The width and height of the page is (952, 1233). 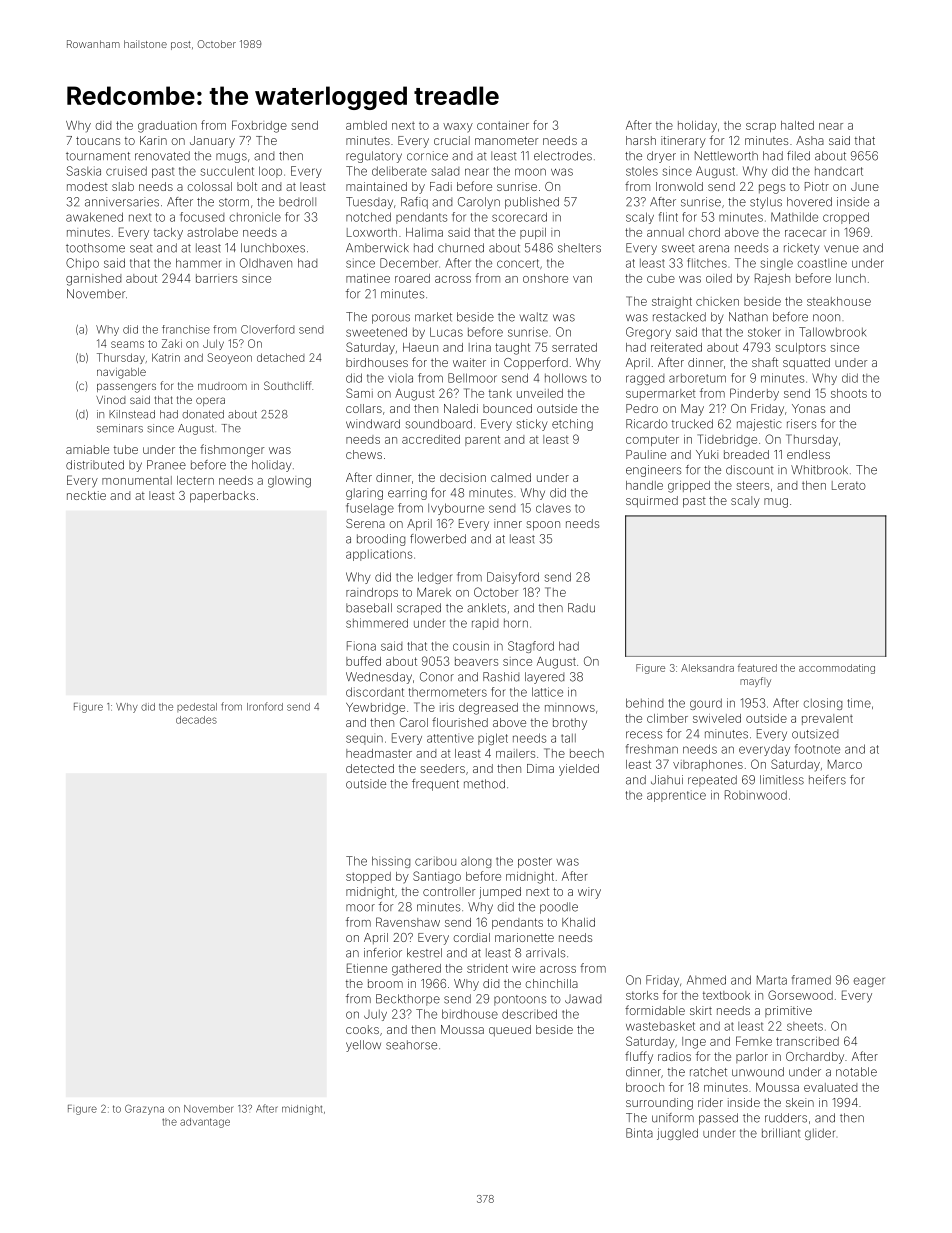 I want to click on squirmed, so click(x=652, y=502).
